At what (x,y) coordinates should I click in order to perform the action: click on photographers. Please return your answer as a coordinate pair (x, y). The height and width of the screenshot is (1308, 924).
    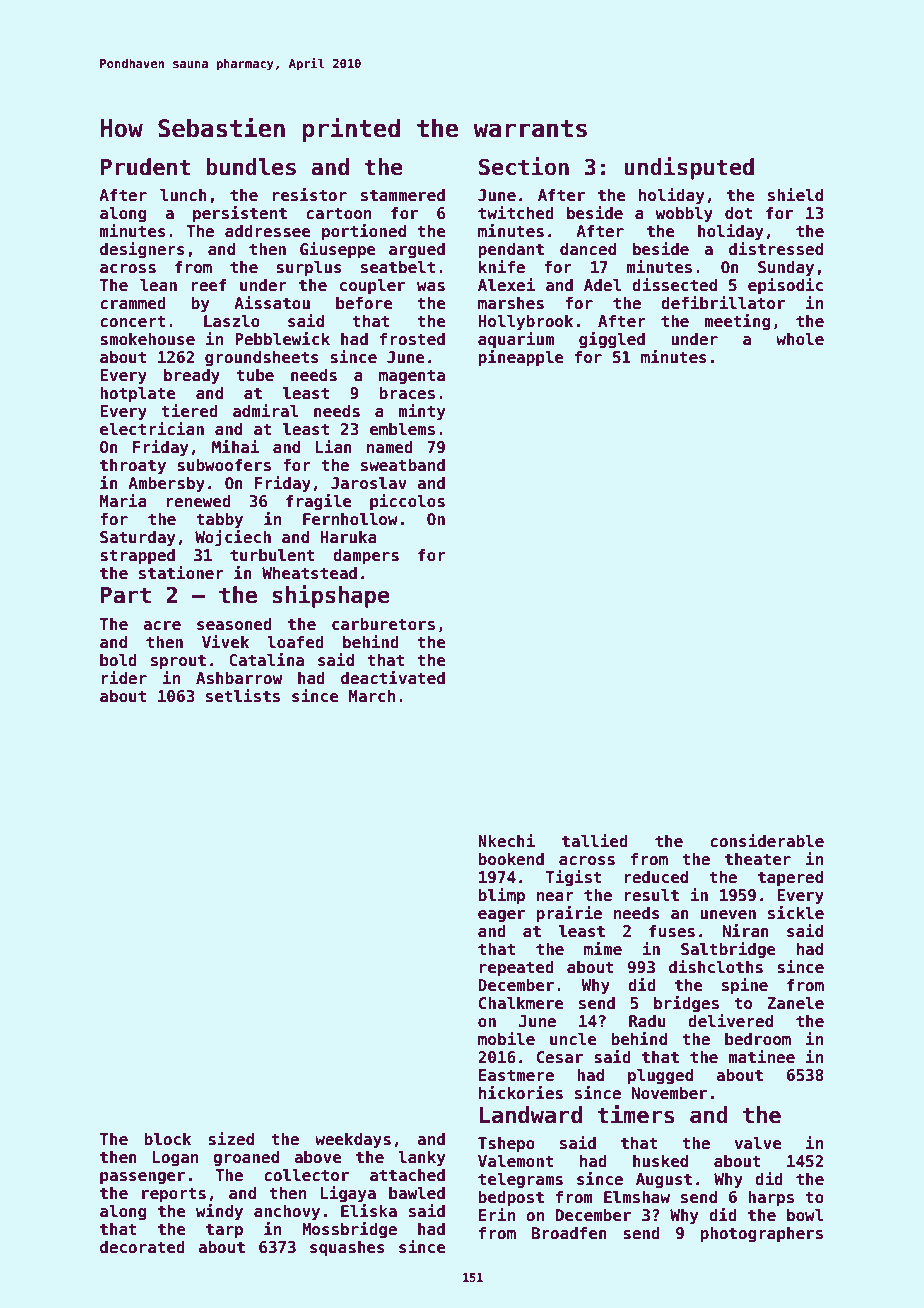
    Looking at the image, I should click on (761, 1235).
